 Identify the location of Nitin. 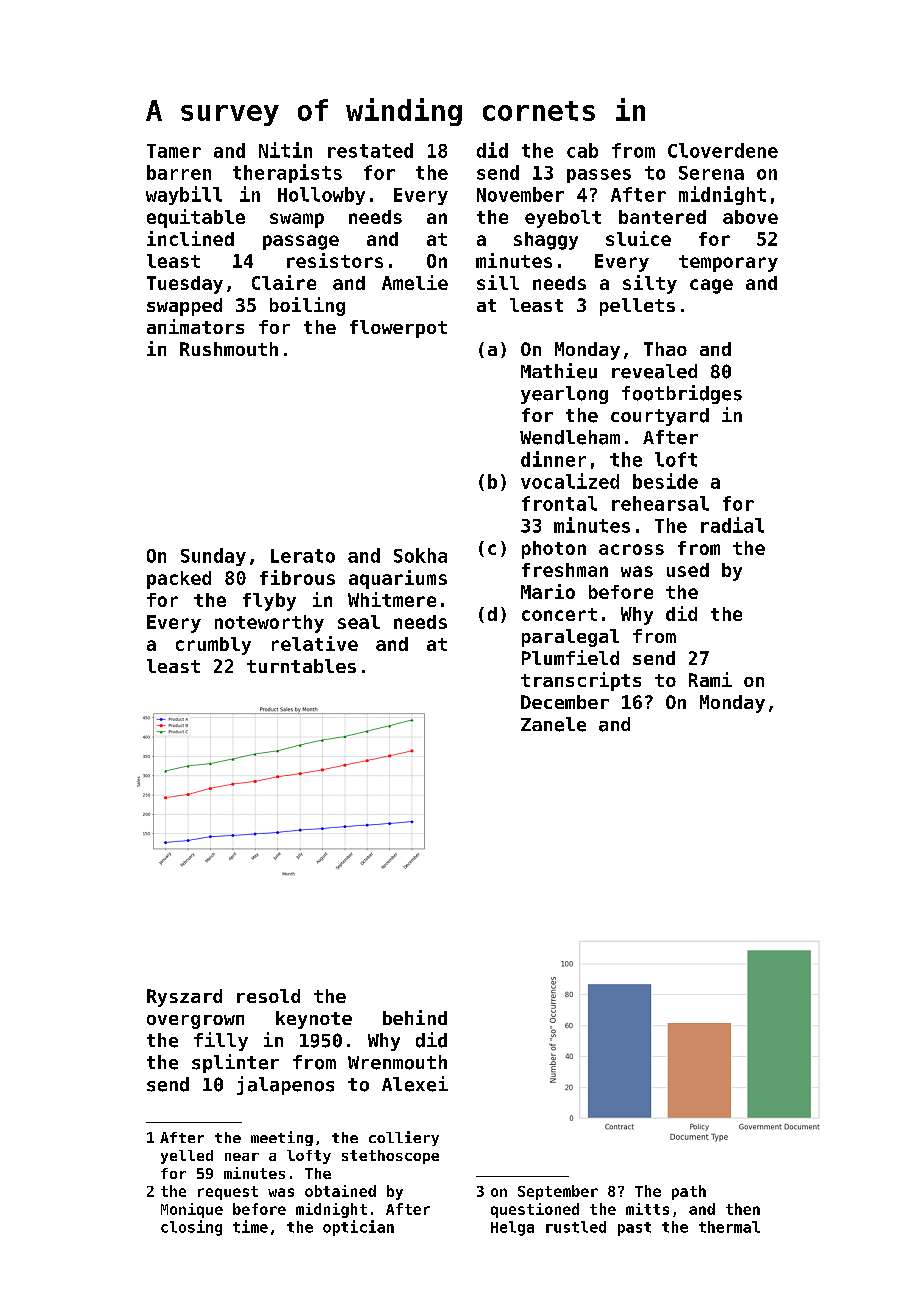
(285, 150).
